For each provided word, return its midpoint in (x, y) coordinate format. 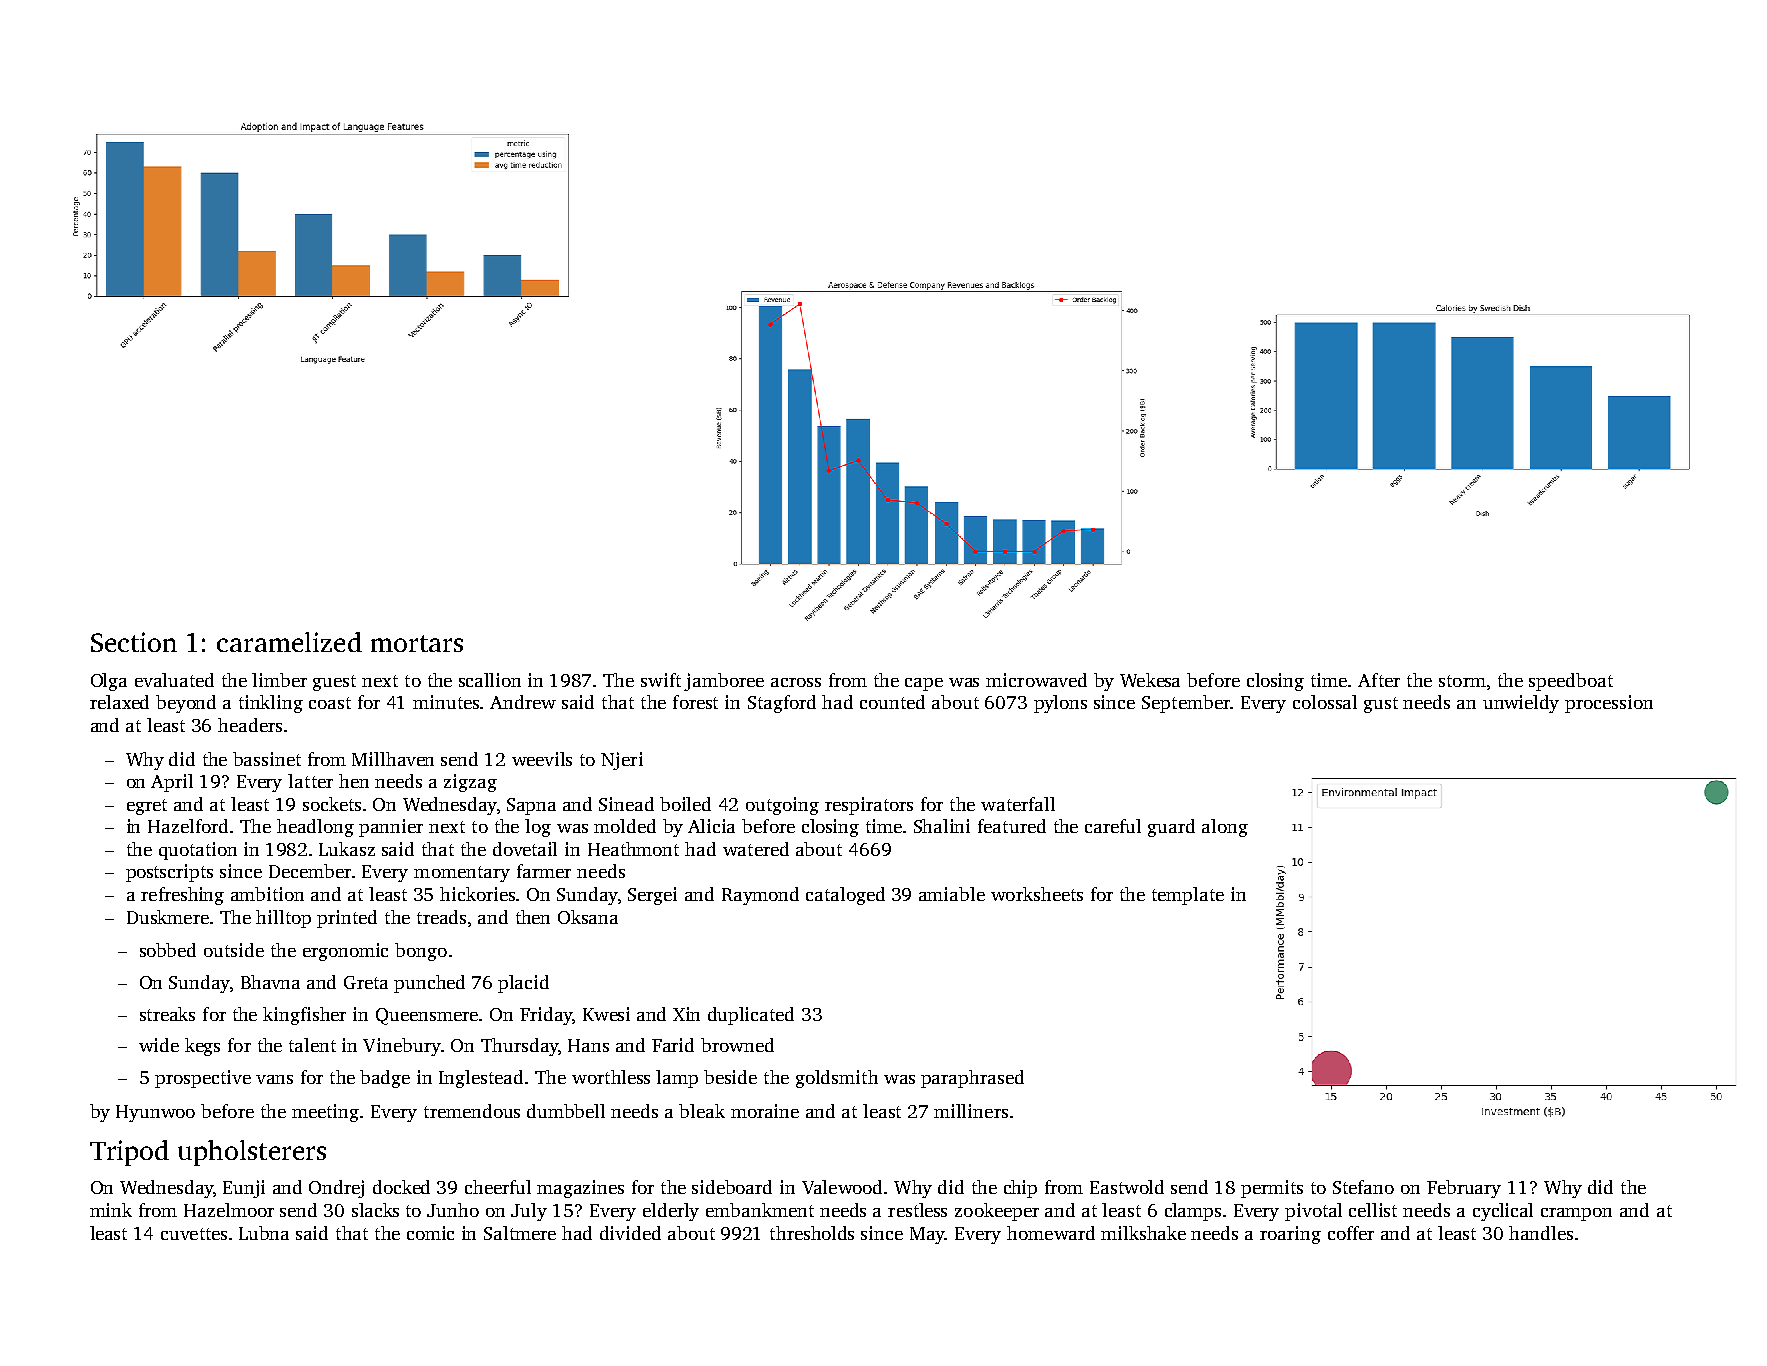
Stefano (1363, 1187)
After (1379, 680)
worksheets (1037, 894)
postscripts (169, 873)
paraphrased (972, 1079)
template (1188, 896)
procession (1609, 704)
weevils (542, 759)
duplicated (751, 1016)
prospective (203, 1079)
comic (430, 1233)
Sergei (652, 896)
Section (134, 642)
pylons (1060, 704)
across (796, 682)
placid (523, 984)
